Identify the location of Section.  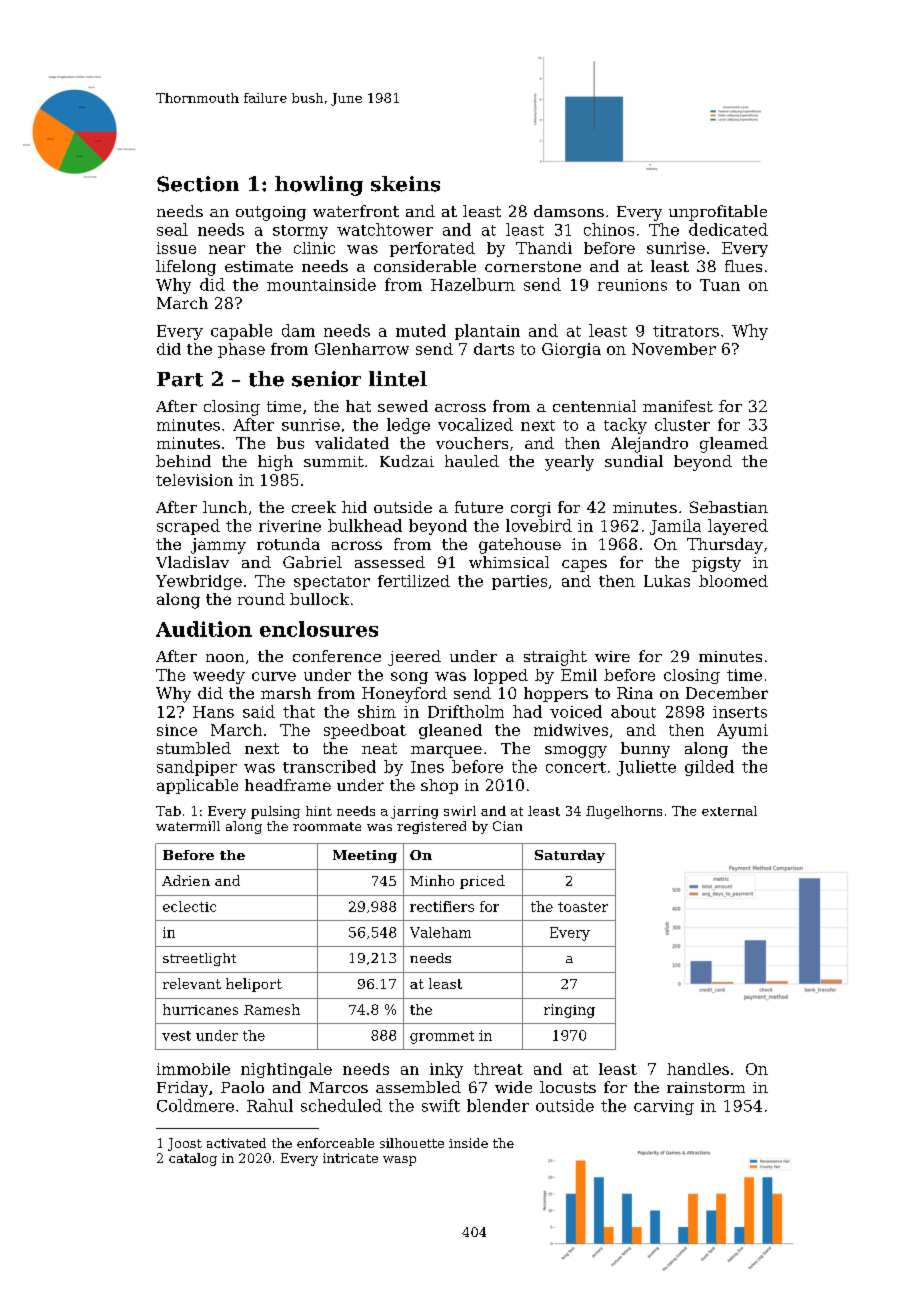
(198, 184).
